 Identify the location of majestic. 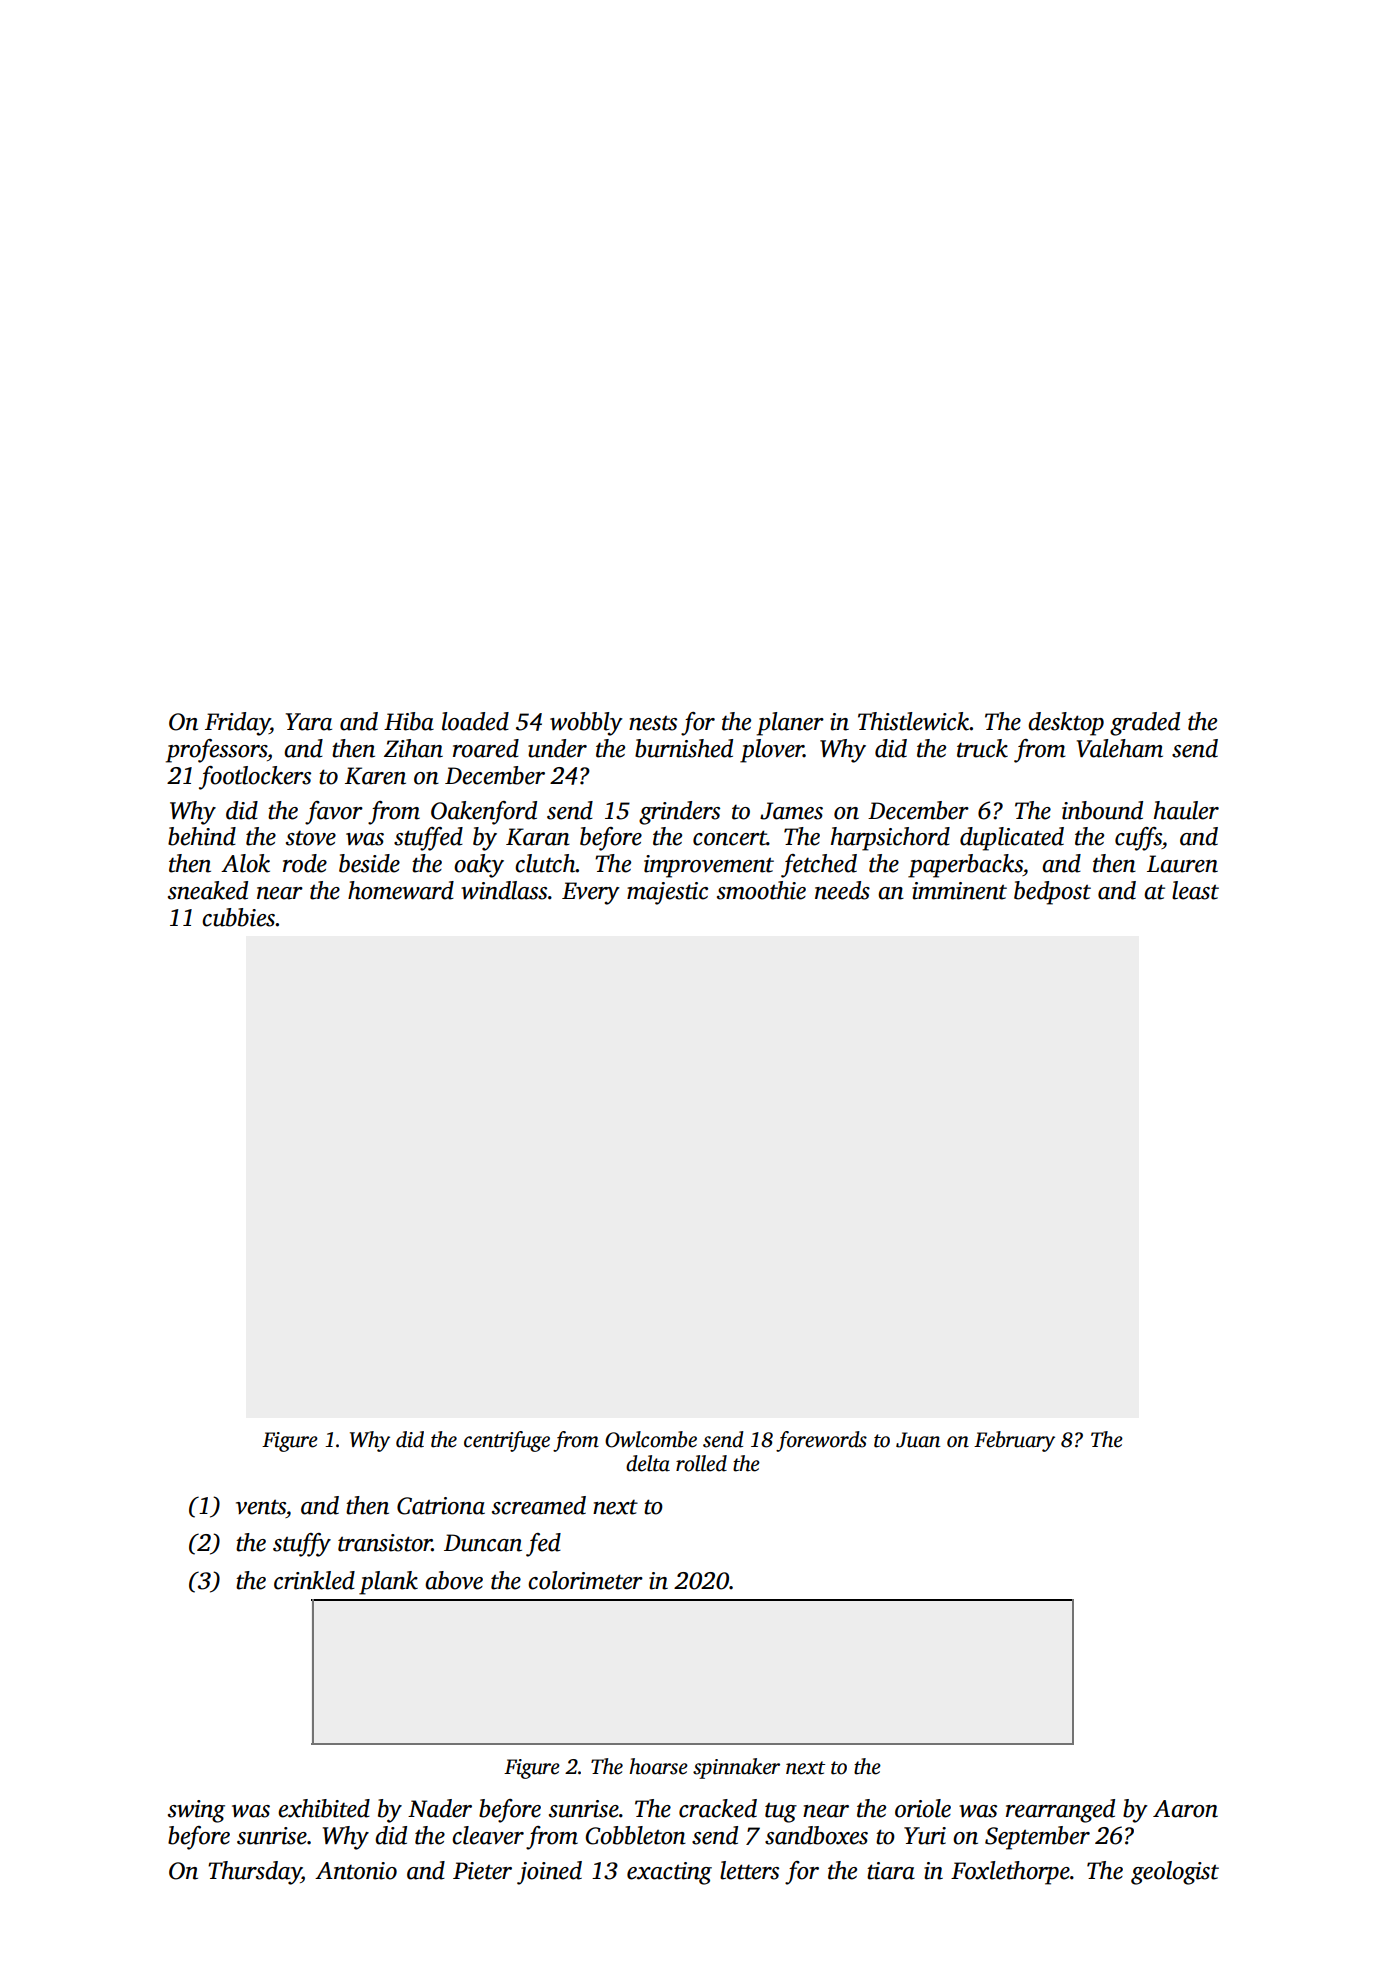
(667, 893).
